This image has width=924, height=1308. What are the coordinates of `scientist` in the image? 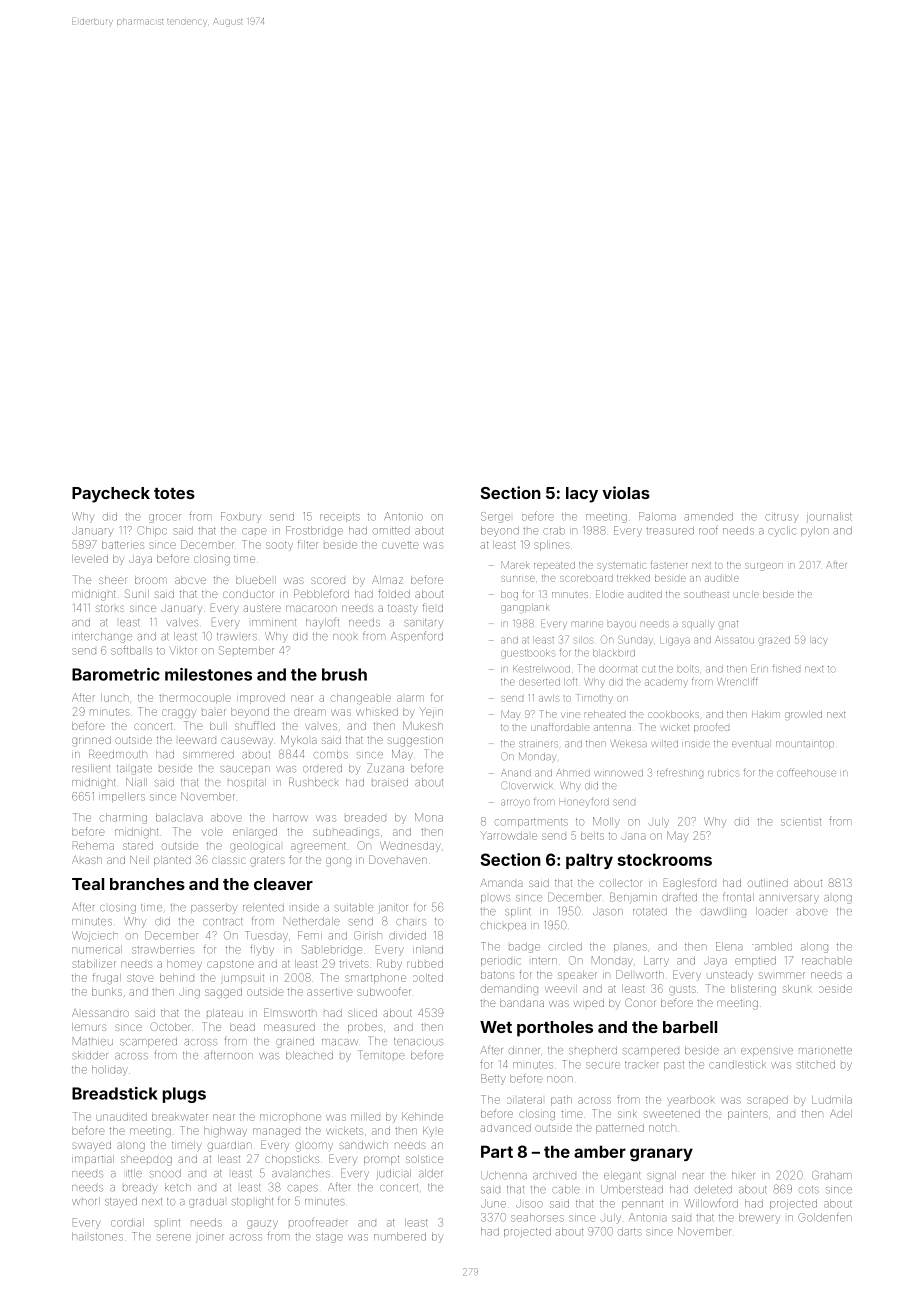 It's located at (801, 822).
